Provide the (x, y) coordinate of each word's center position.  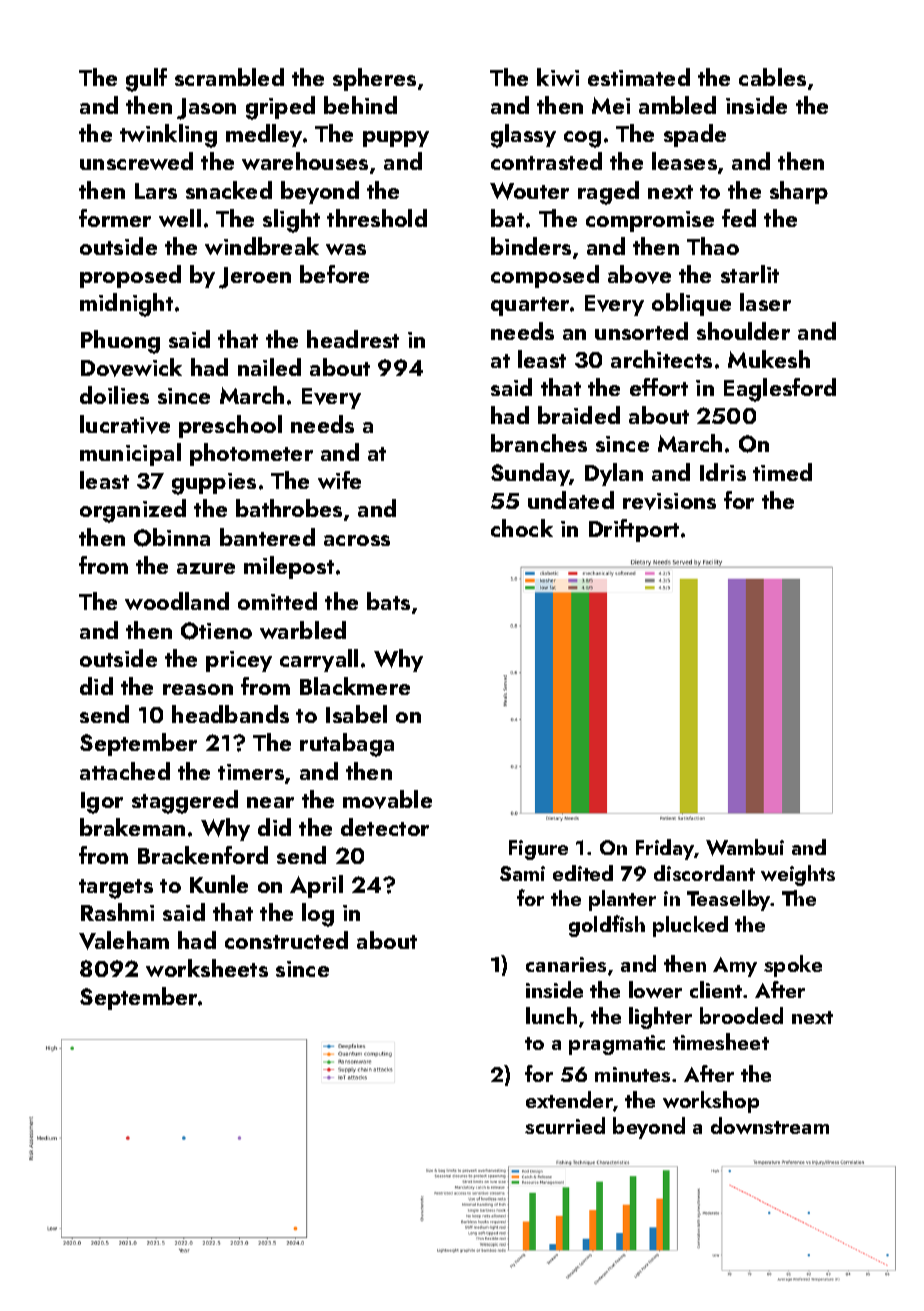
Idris (723, 472)
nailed (269, 367)
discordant (704, 873)
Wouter (529, 191)
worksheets (207, 968)
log (318, 915)
